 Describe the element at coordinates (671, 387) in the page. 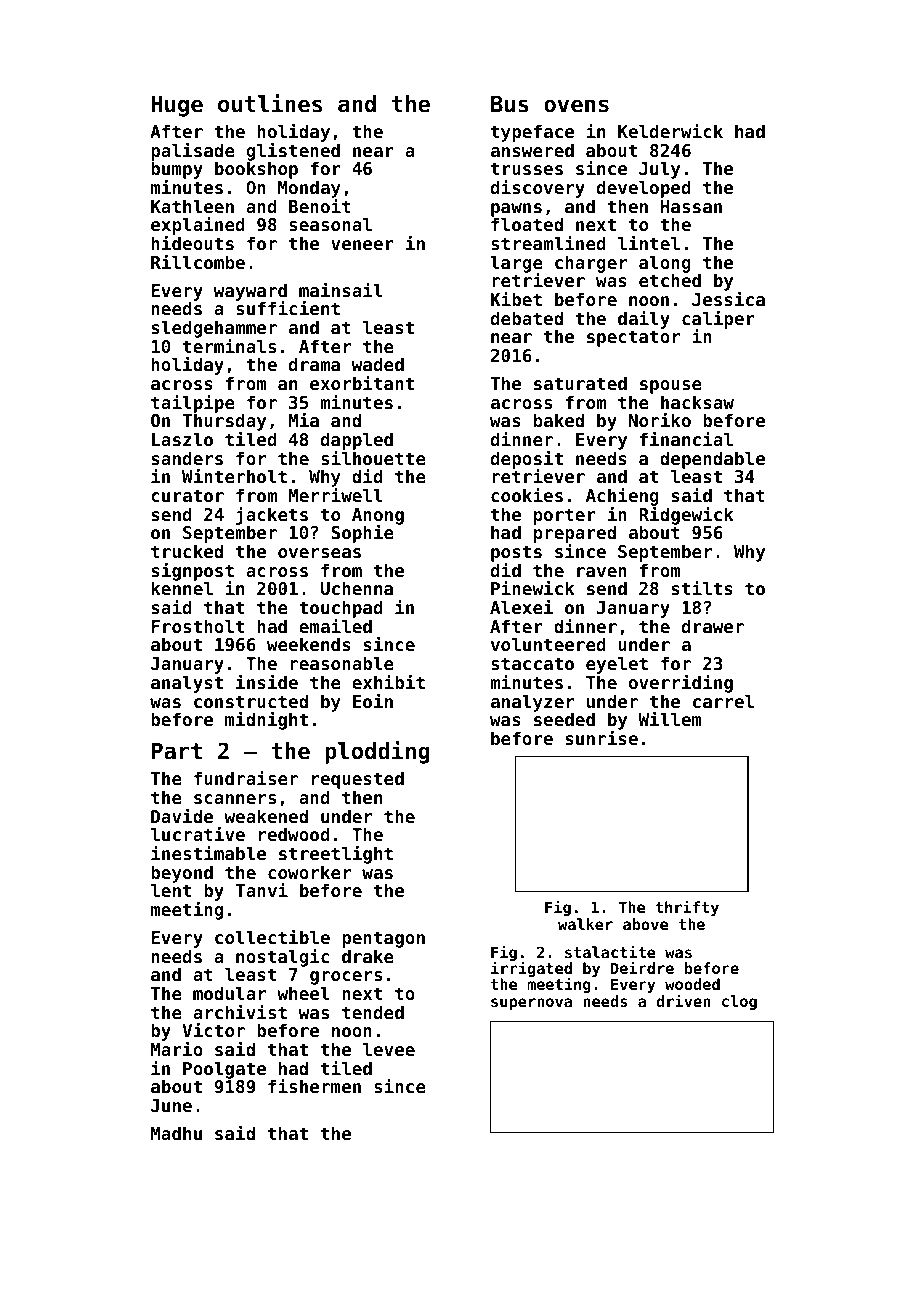

I see `spouse` at that location.
